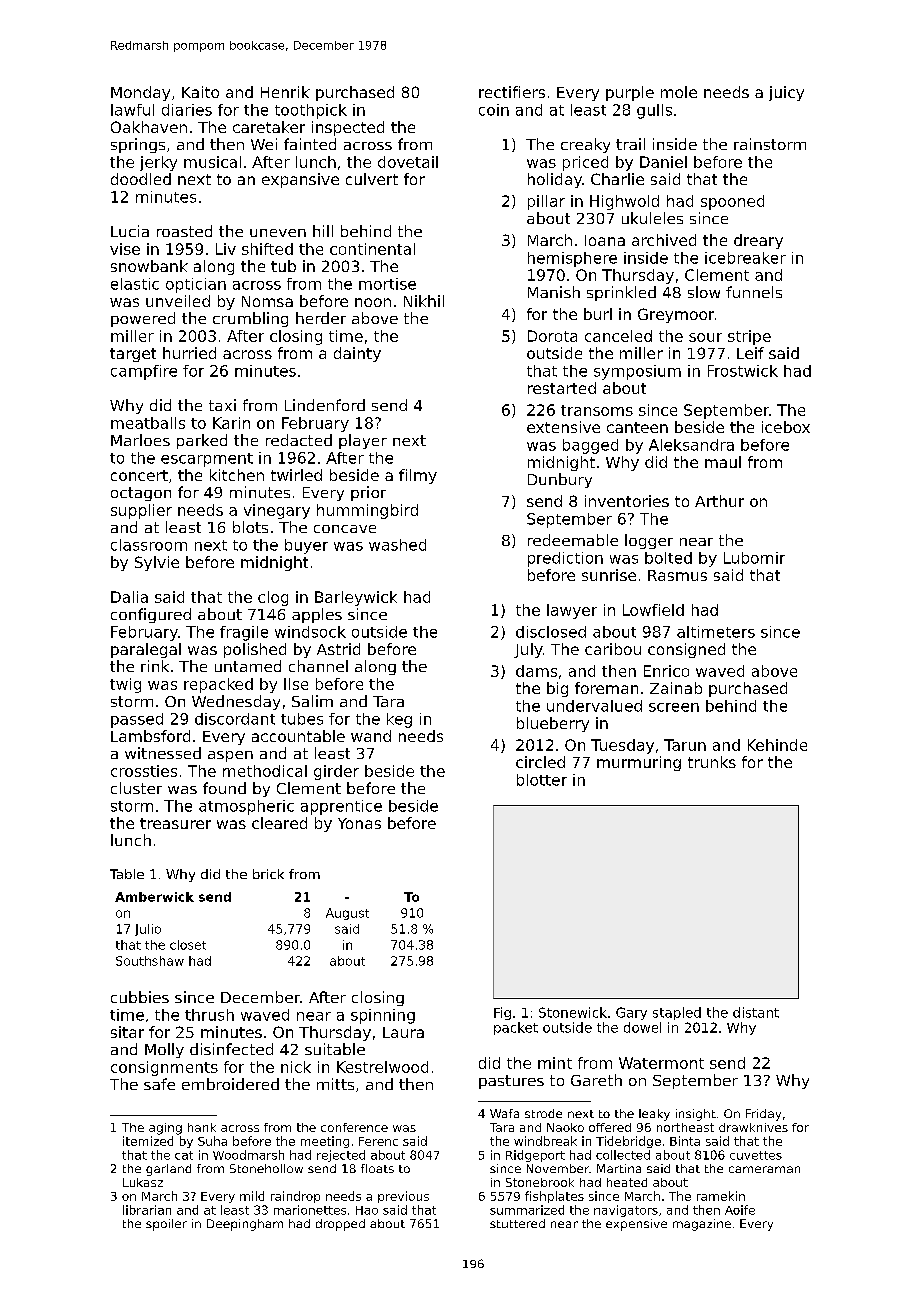 The width and height of the screenshot is (924, 1308). What do you see at coordinates (512, 92) in the screenshot?
I see `rectifiers` at bounding box center [512, 92].
